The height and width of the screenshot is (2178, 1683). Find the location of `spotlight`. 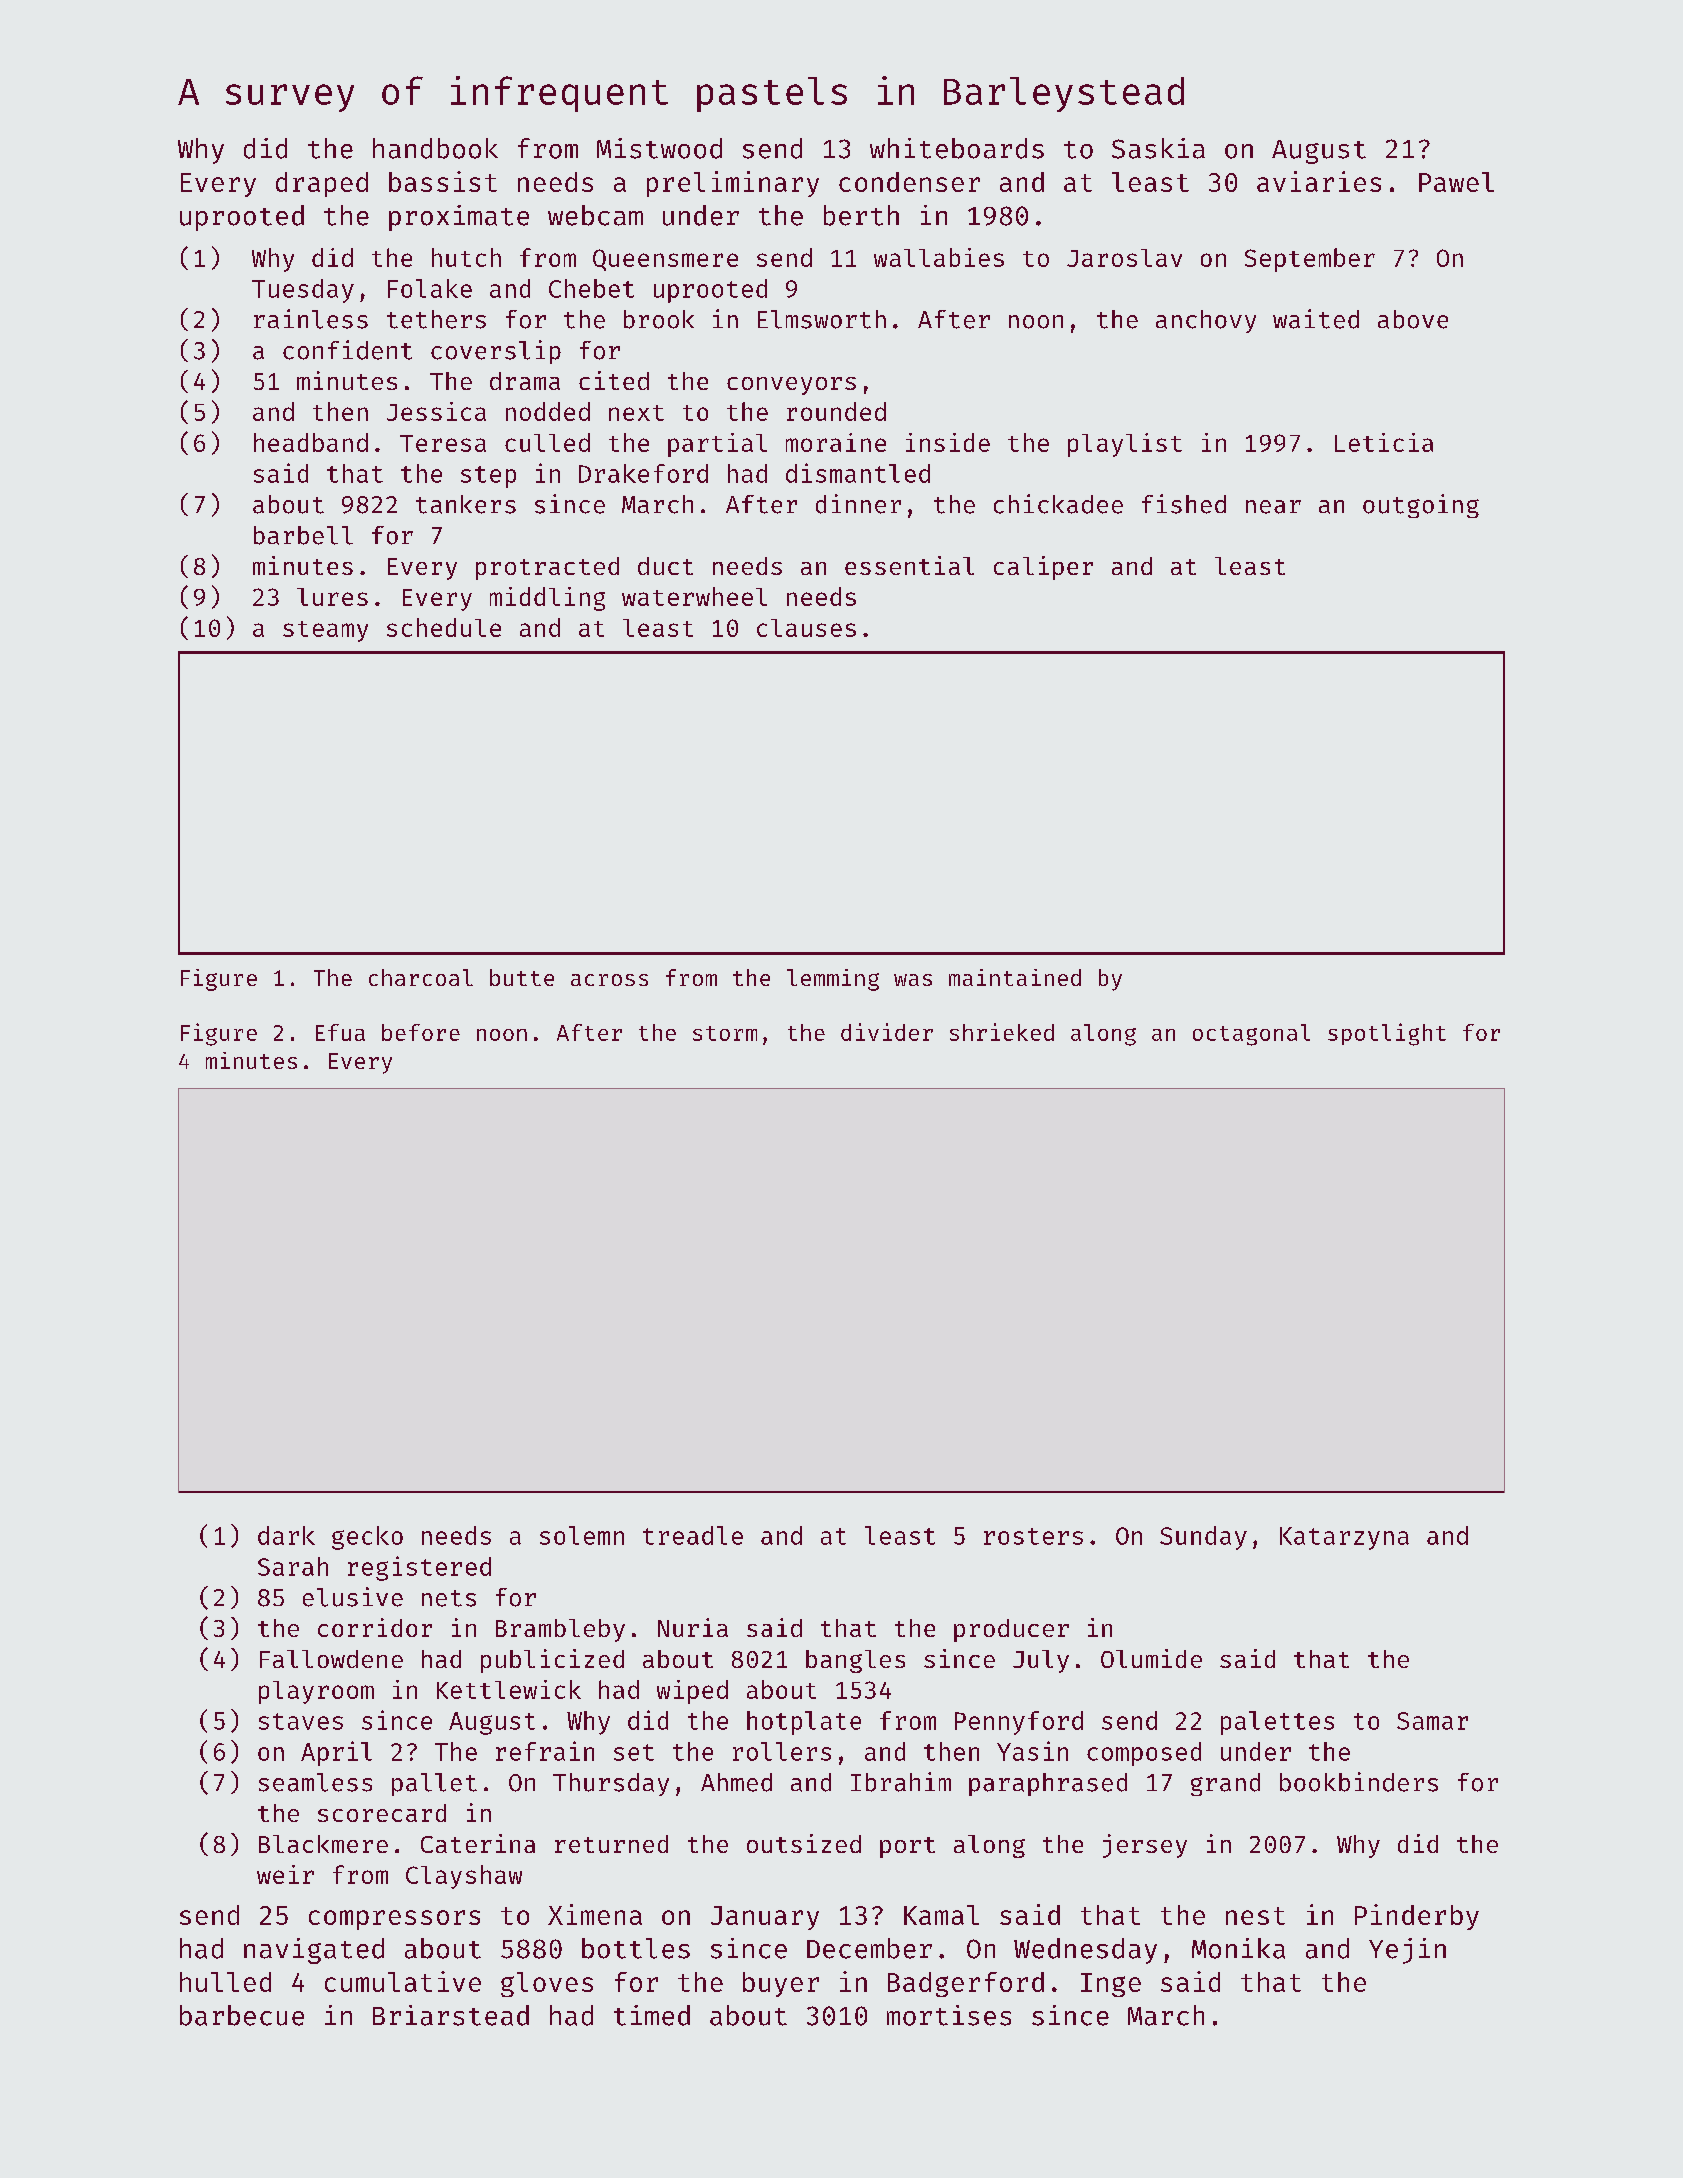

spotlight is located at coordinates (1387, 1034).
